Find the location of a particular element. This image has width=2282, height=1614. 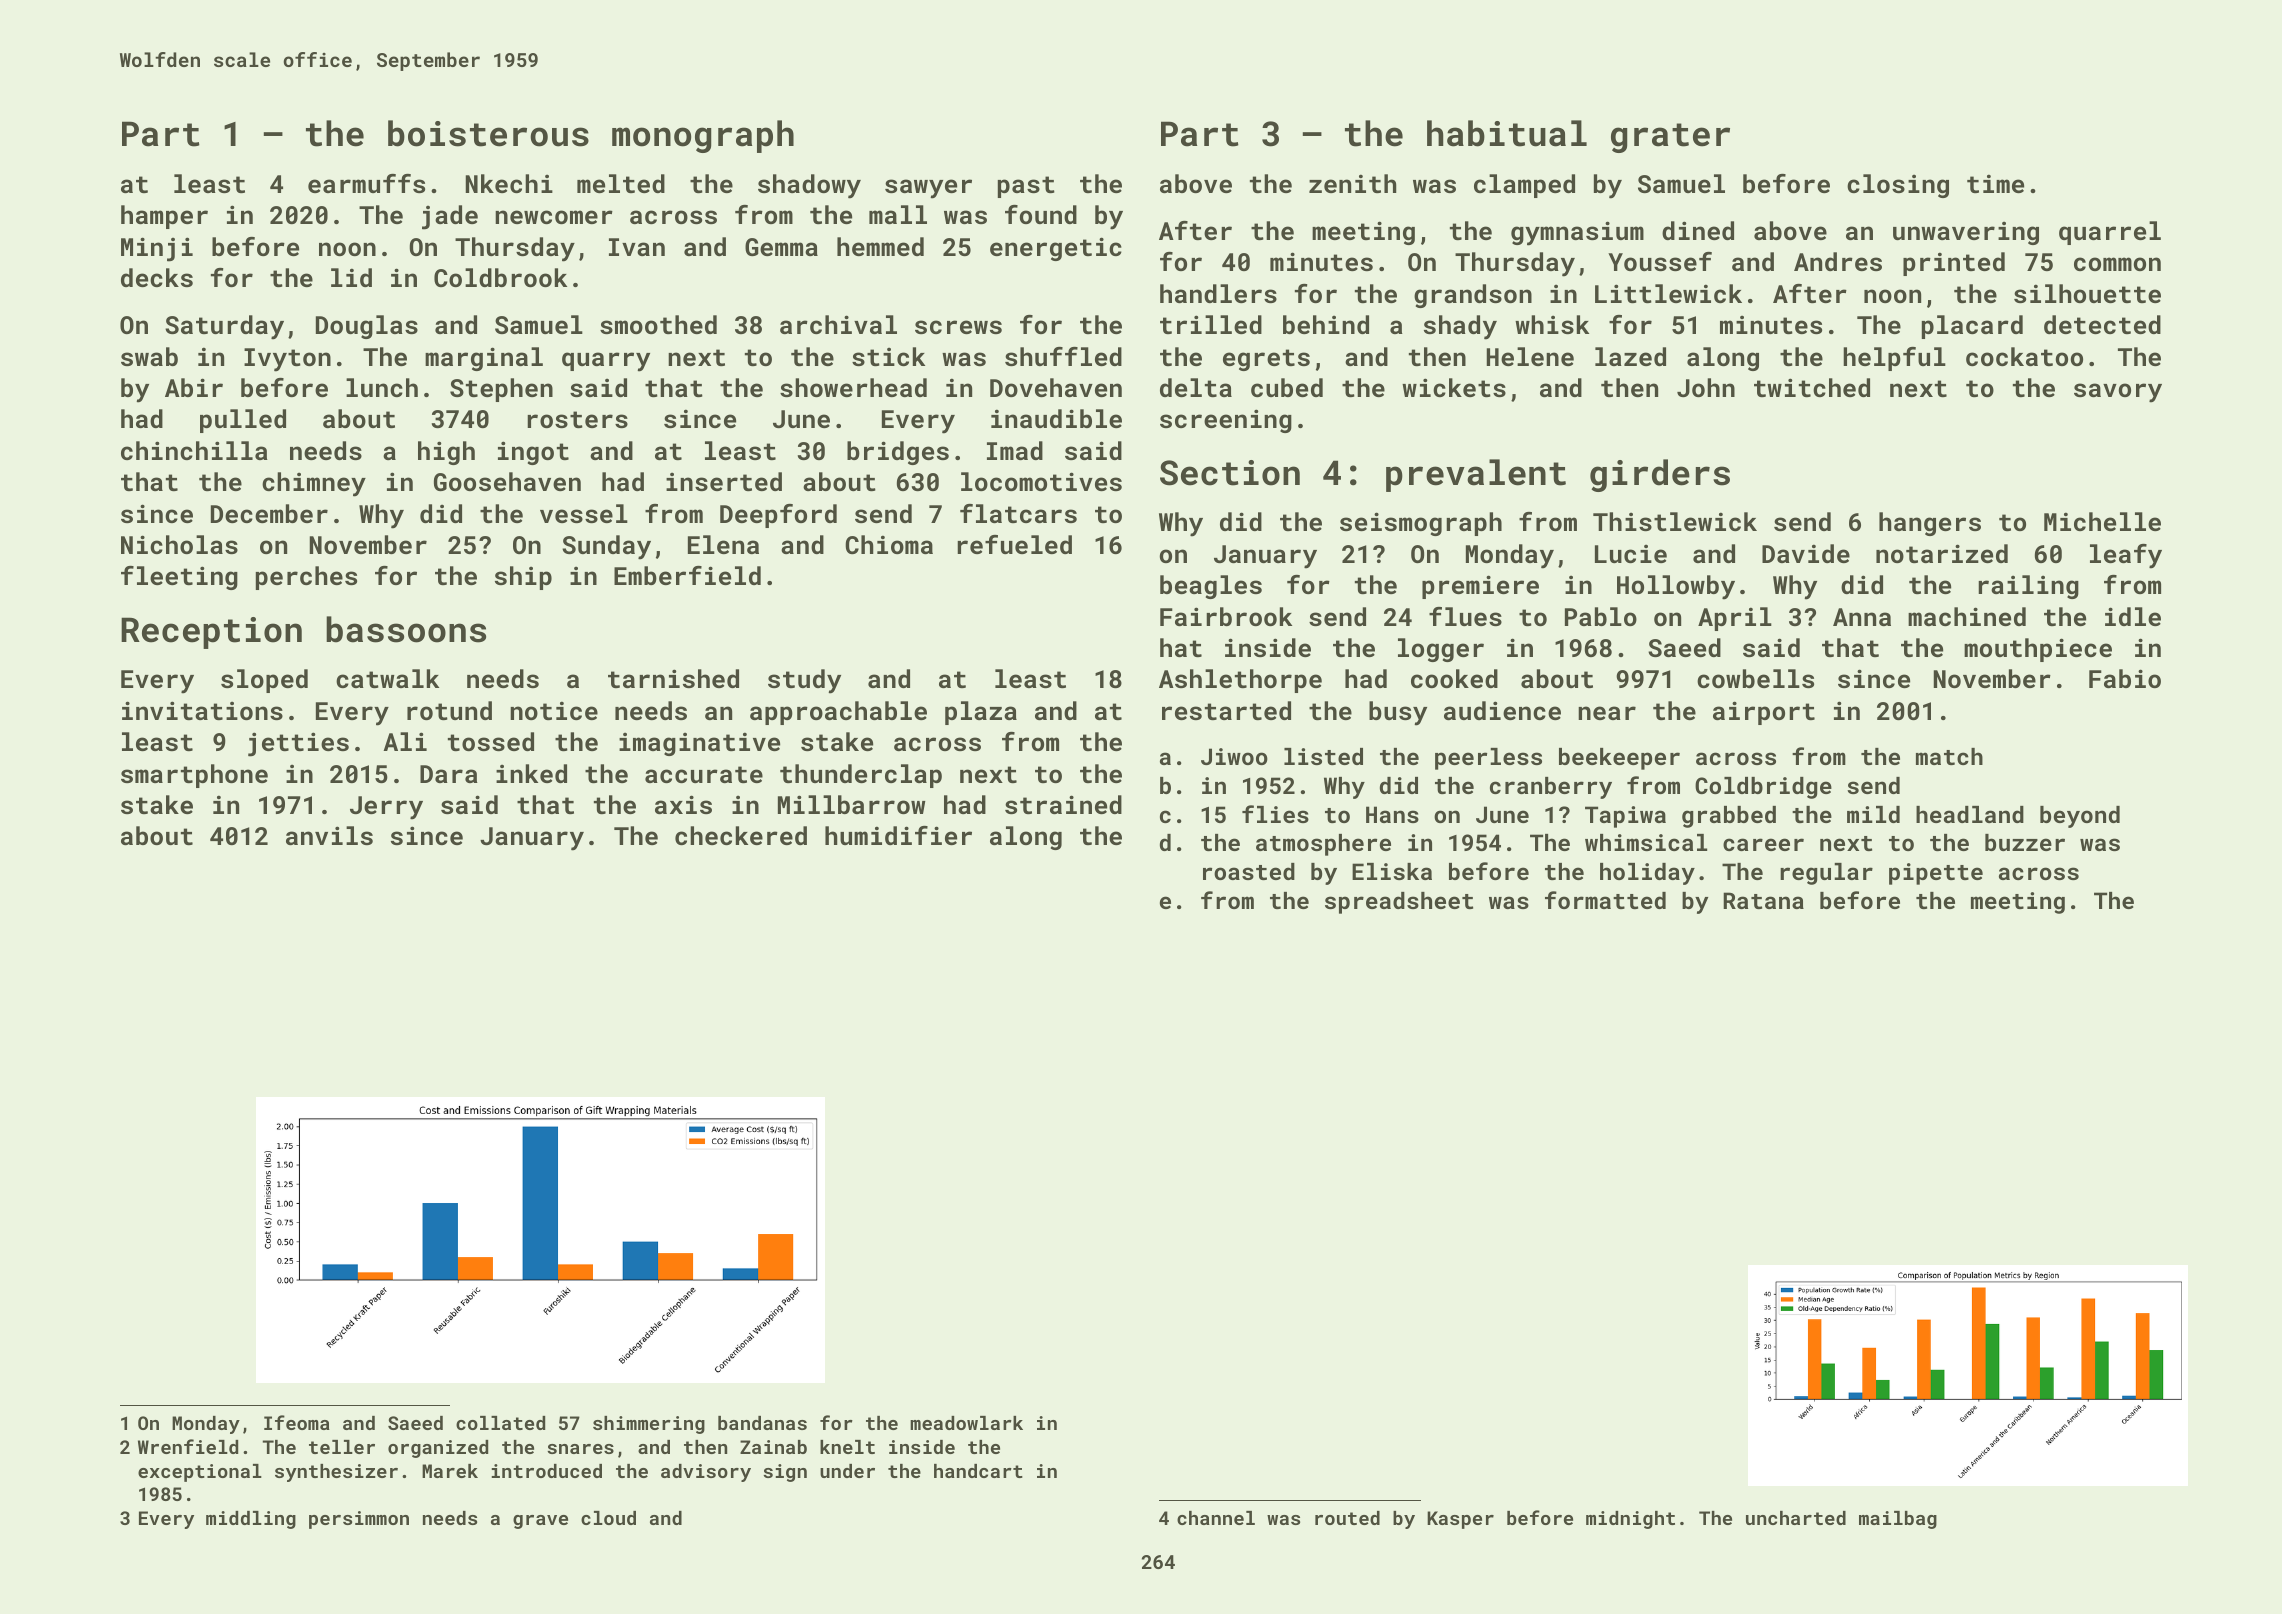

habitual is located at coordinates (1507, 133).
